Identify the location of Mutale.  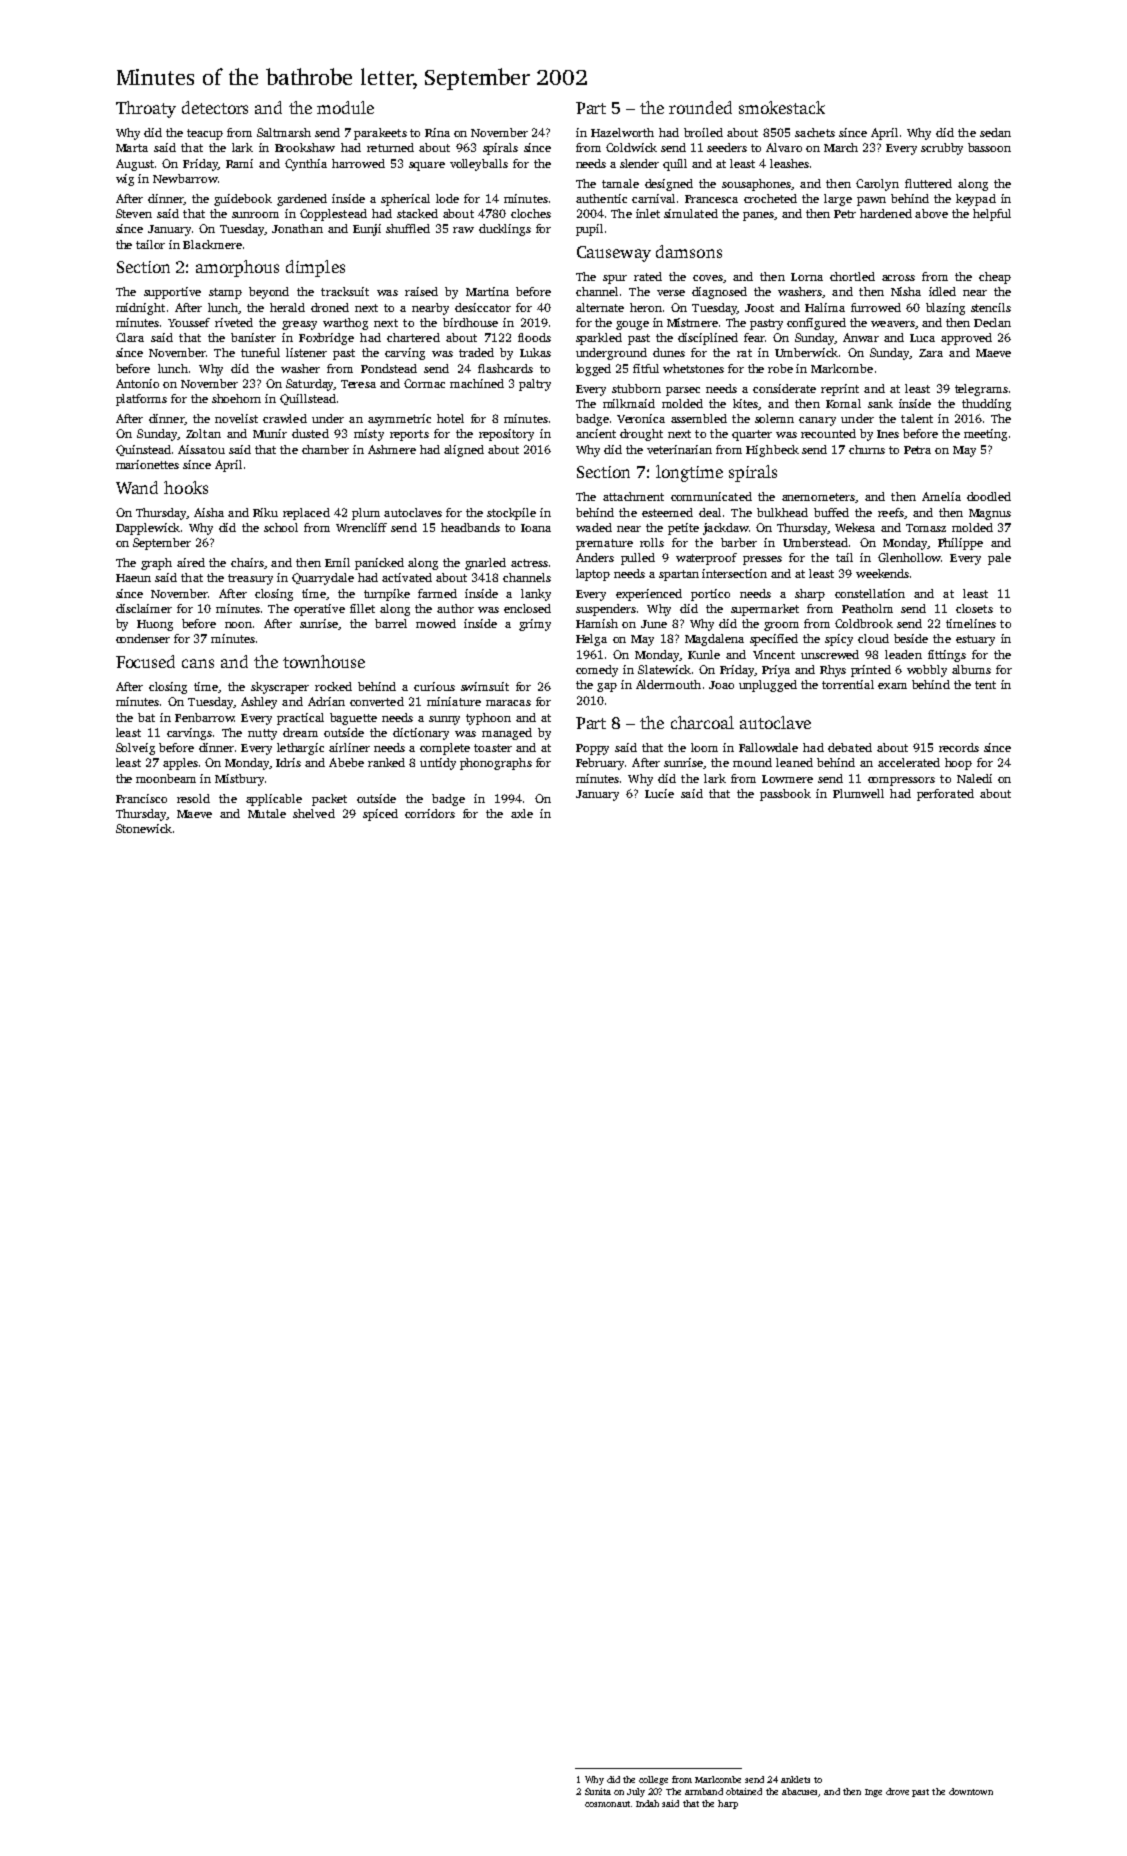
(267, 813).
